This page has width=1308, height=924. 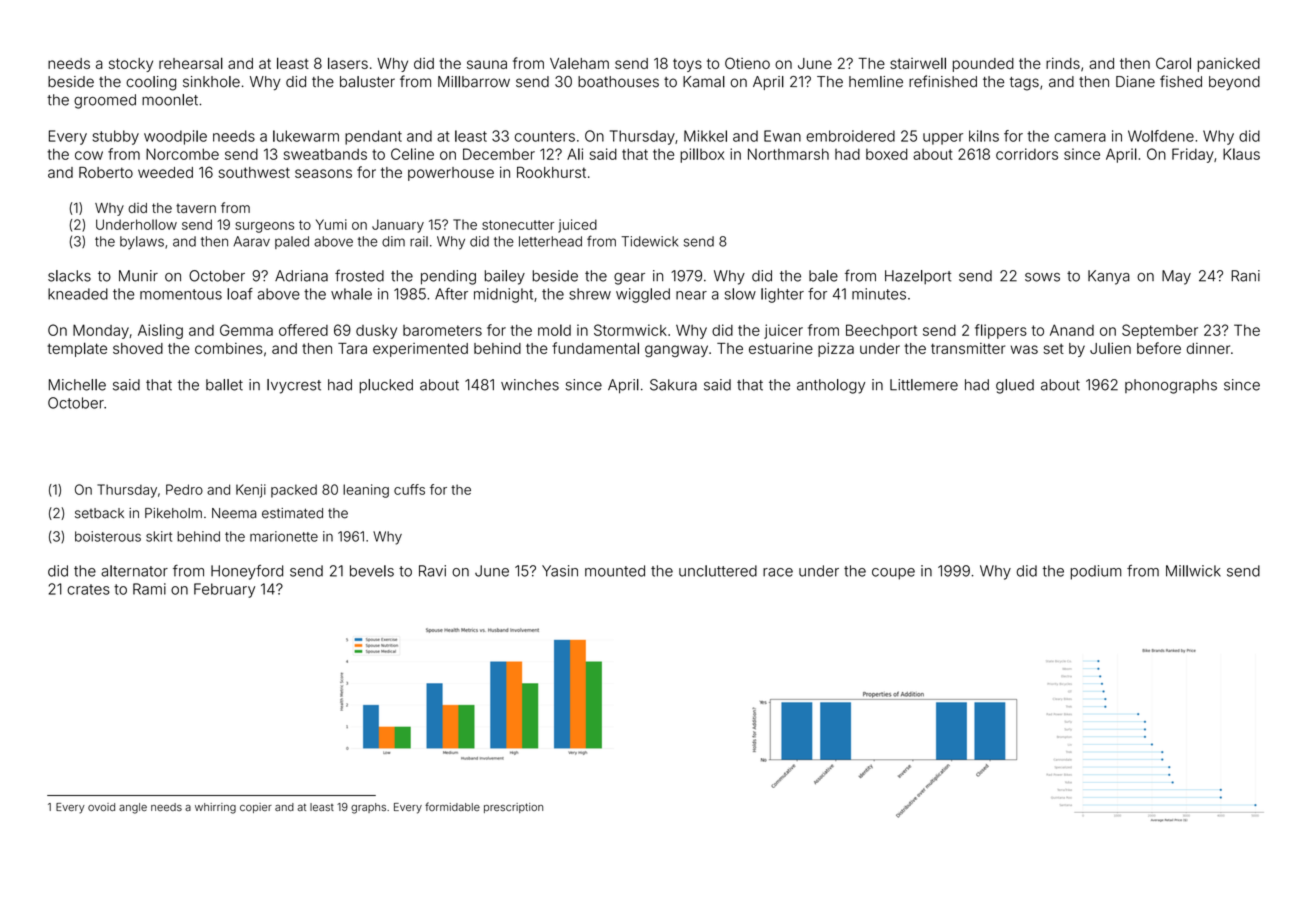 What do you see at coordinates (325, 154) in the page?
I see `sweatbands` at bounding box center [325, 154].
